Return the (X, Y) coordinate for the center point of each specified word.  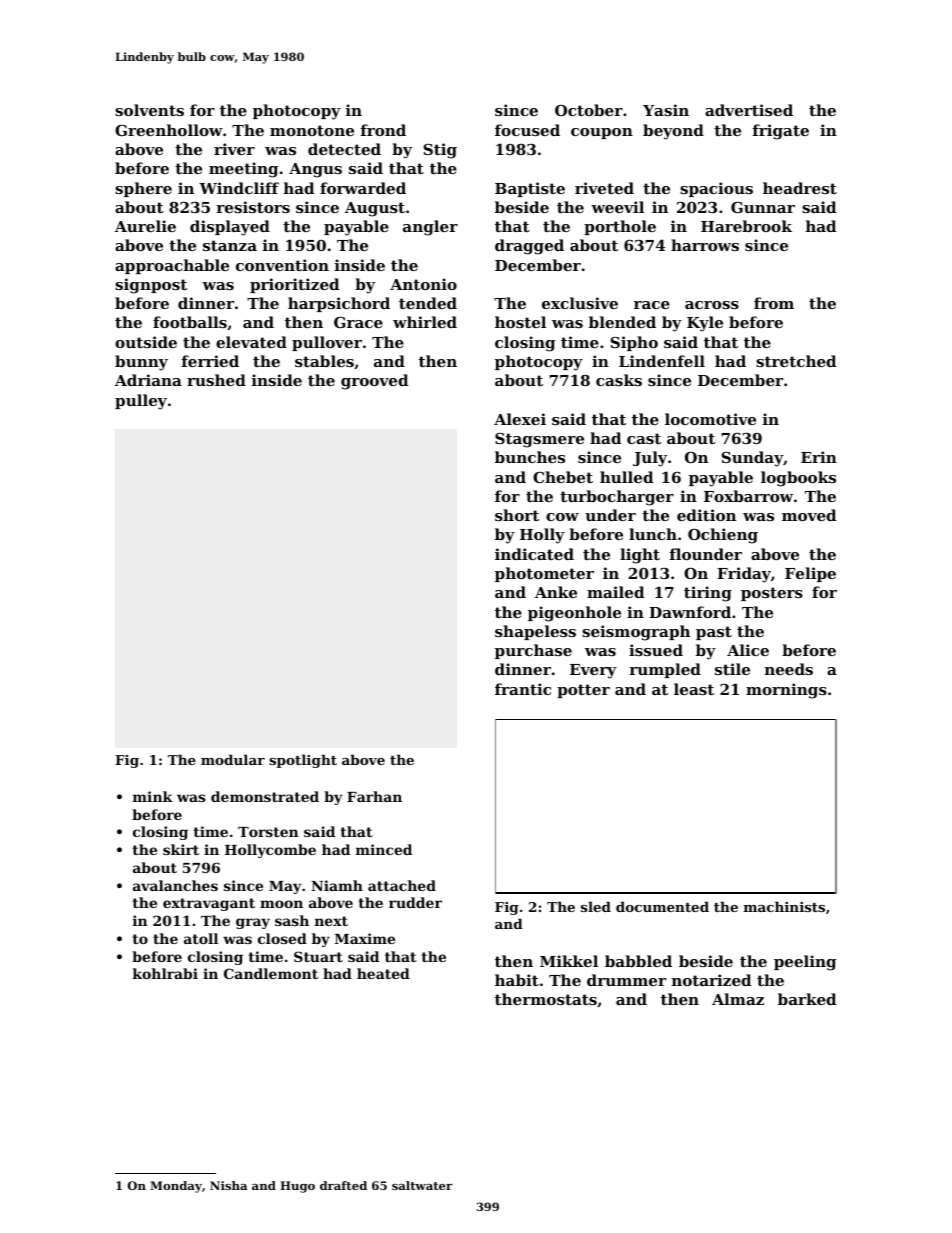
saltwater (422, 1185)
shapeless (535, 632)
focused (527, 130)
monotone (312, 130)
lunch (653, 534)
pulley (141, 402)
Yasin (666, 110)
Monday (176, 1187)
